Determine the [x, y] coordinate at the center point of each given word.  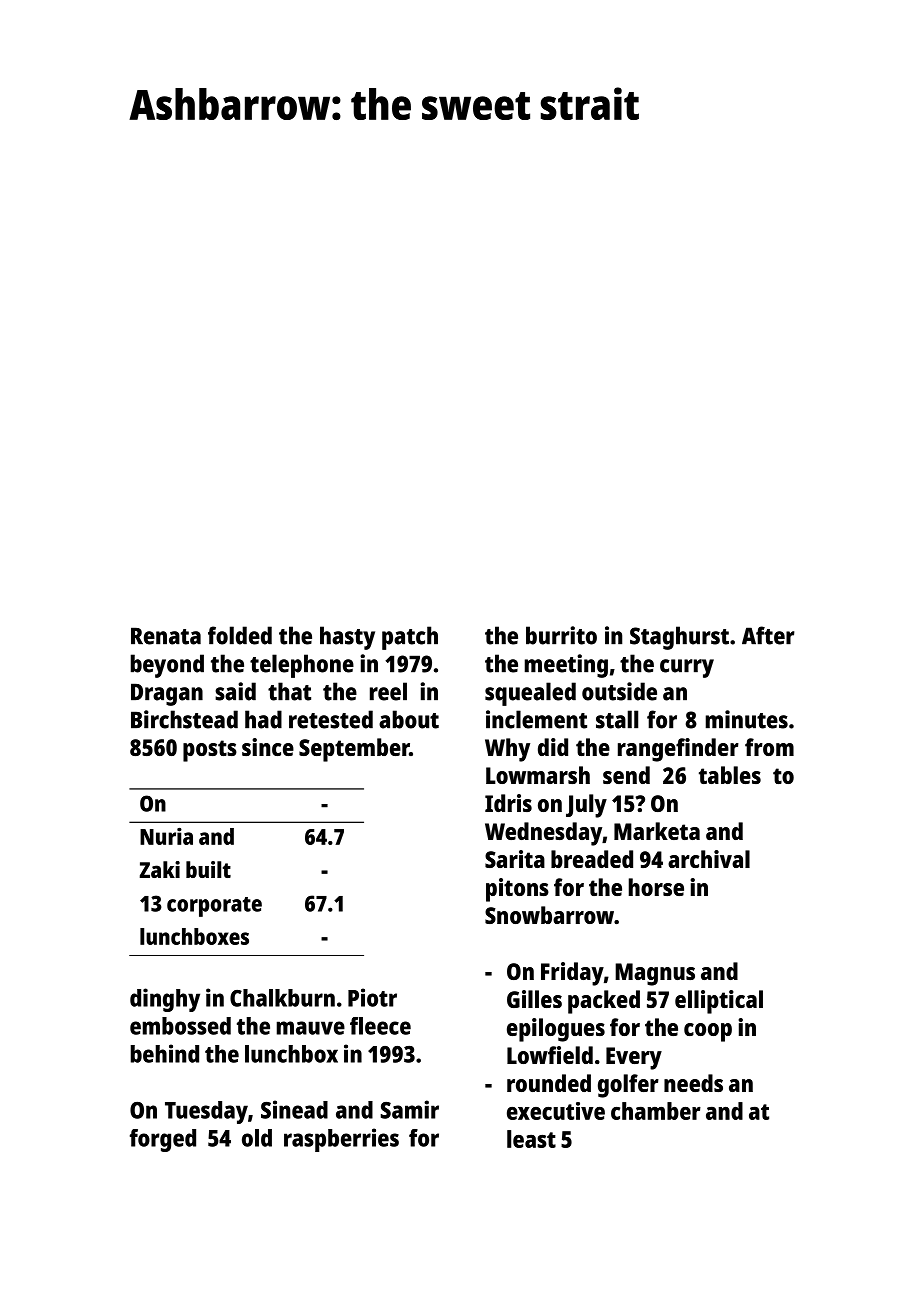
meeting [566, 666]
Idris [508, 803]
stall [617, 719]
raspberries [341, 1140]
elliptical [719, 1002]
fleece [380, 1026]
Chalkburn [282, 998]
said [235, 691]
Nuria [166, 836]
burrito [561, 635]
